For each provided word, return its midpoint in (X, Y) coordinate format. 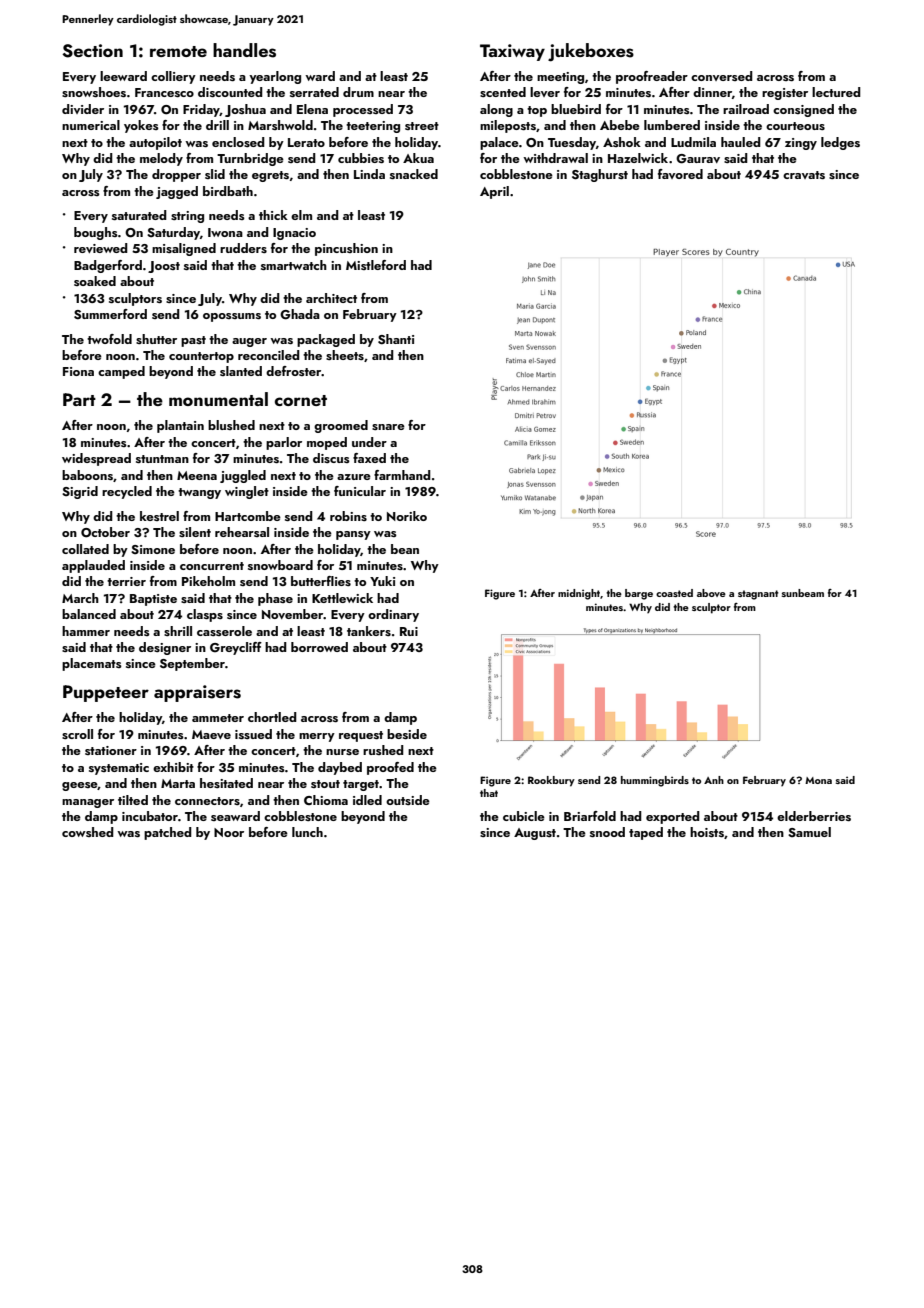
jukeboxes (591, 52)
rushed (383, 750)
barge (639, 594)
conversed (722, 76)
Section (92, 51)
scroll (77, 734)
